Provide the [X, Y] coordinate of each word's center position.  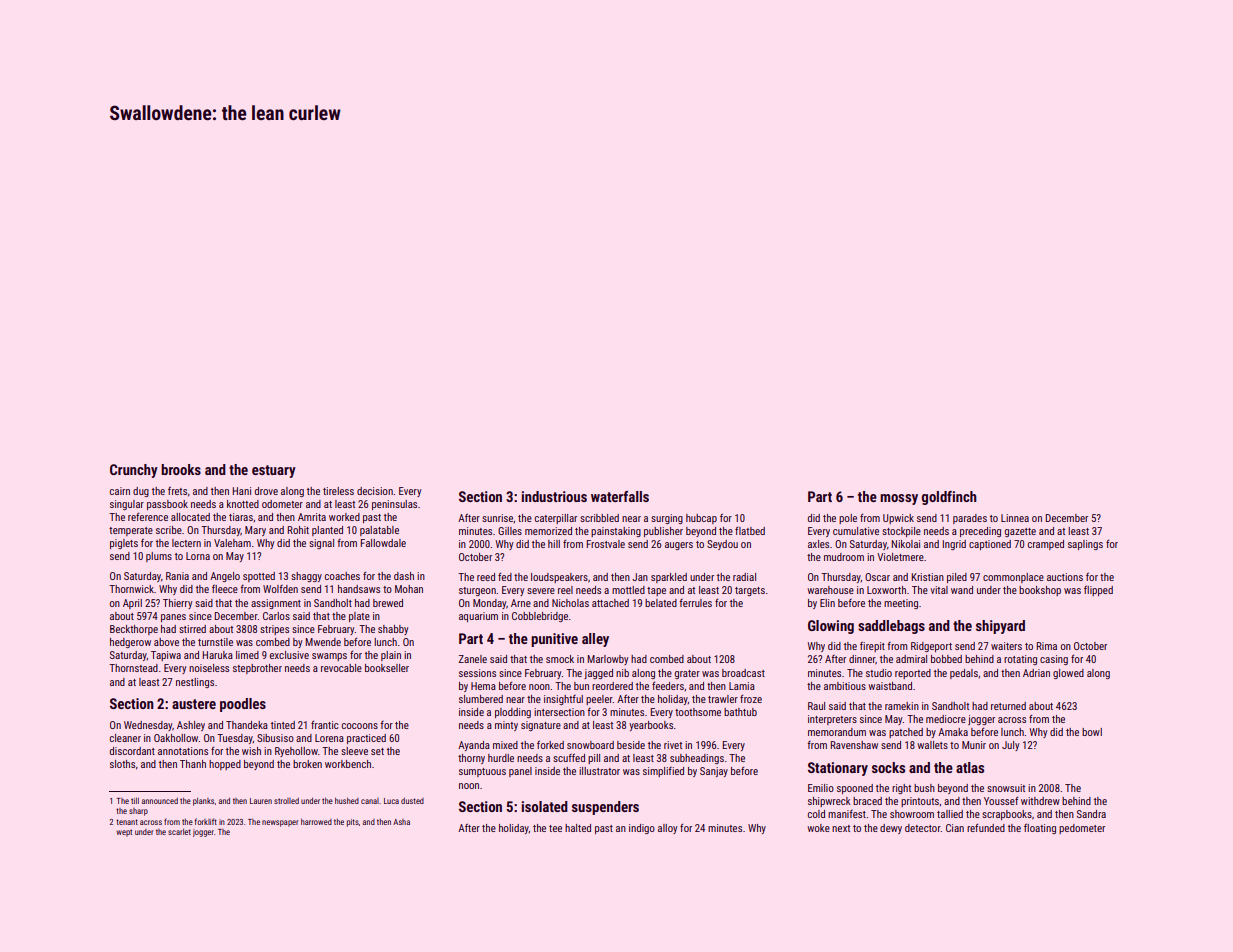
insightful [563, 700]
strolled [286, 801]
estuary [274, 471]
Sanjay [714, 772]
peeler [599, 700]
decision [375, 491]
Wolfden [280, 589]
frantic [325, 724]
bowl [1092, 732]
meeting [901, 604]
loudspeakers [559, 578]
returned [1008, 706]
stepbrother [257, 669]
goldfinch [949, 498]
